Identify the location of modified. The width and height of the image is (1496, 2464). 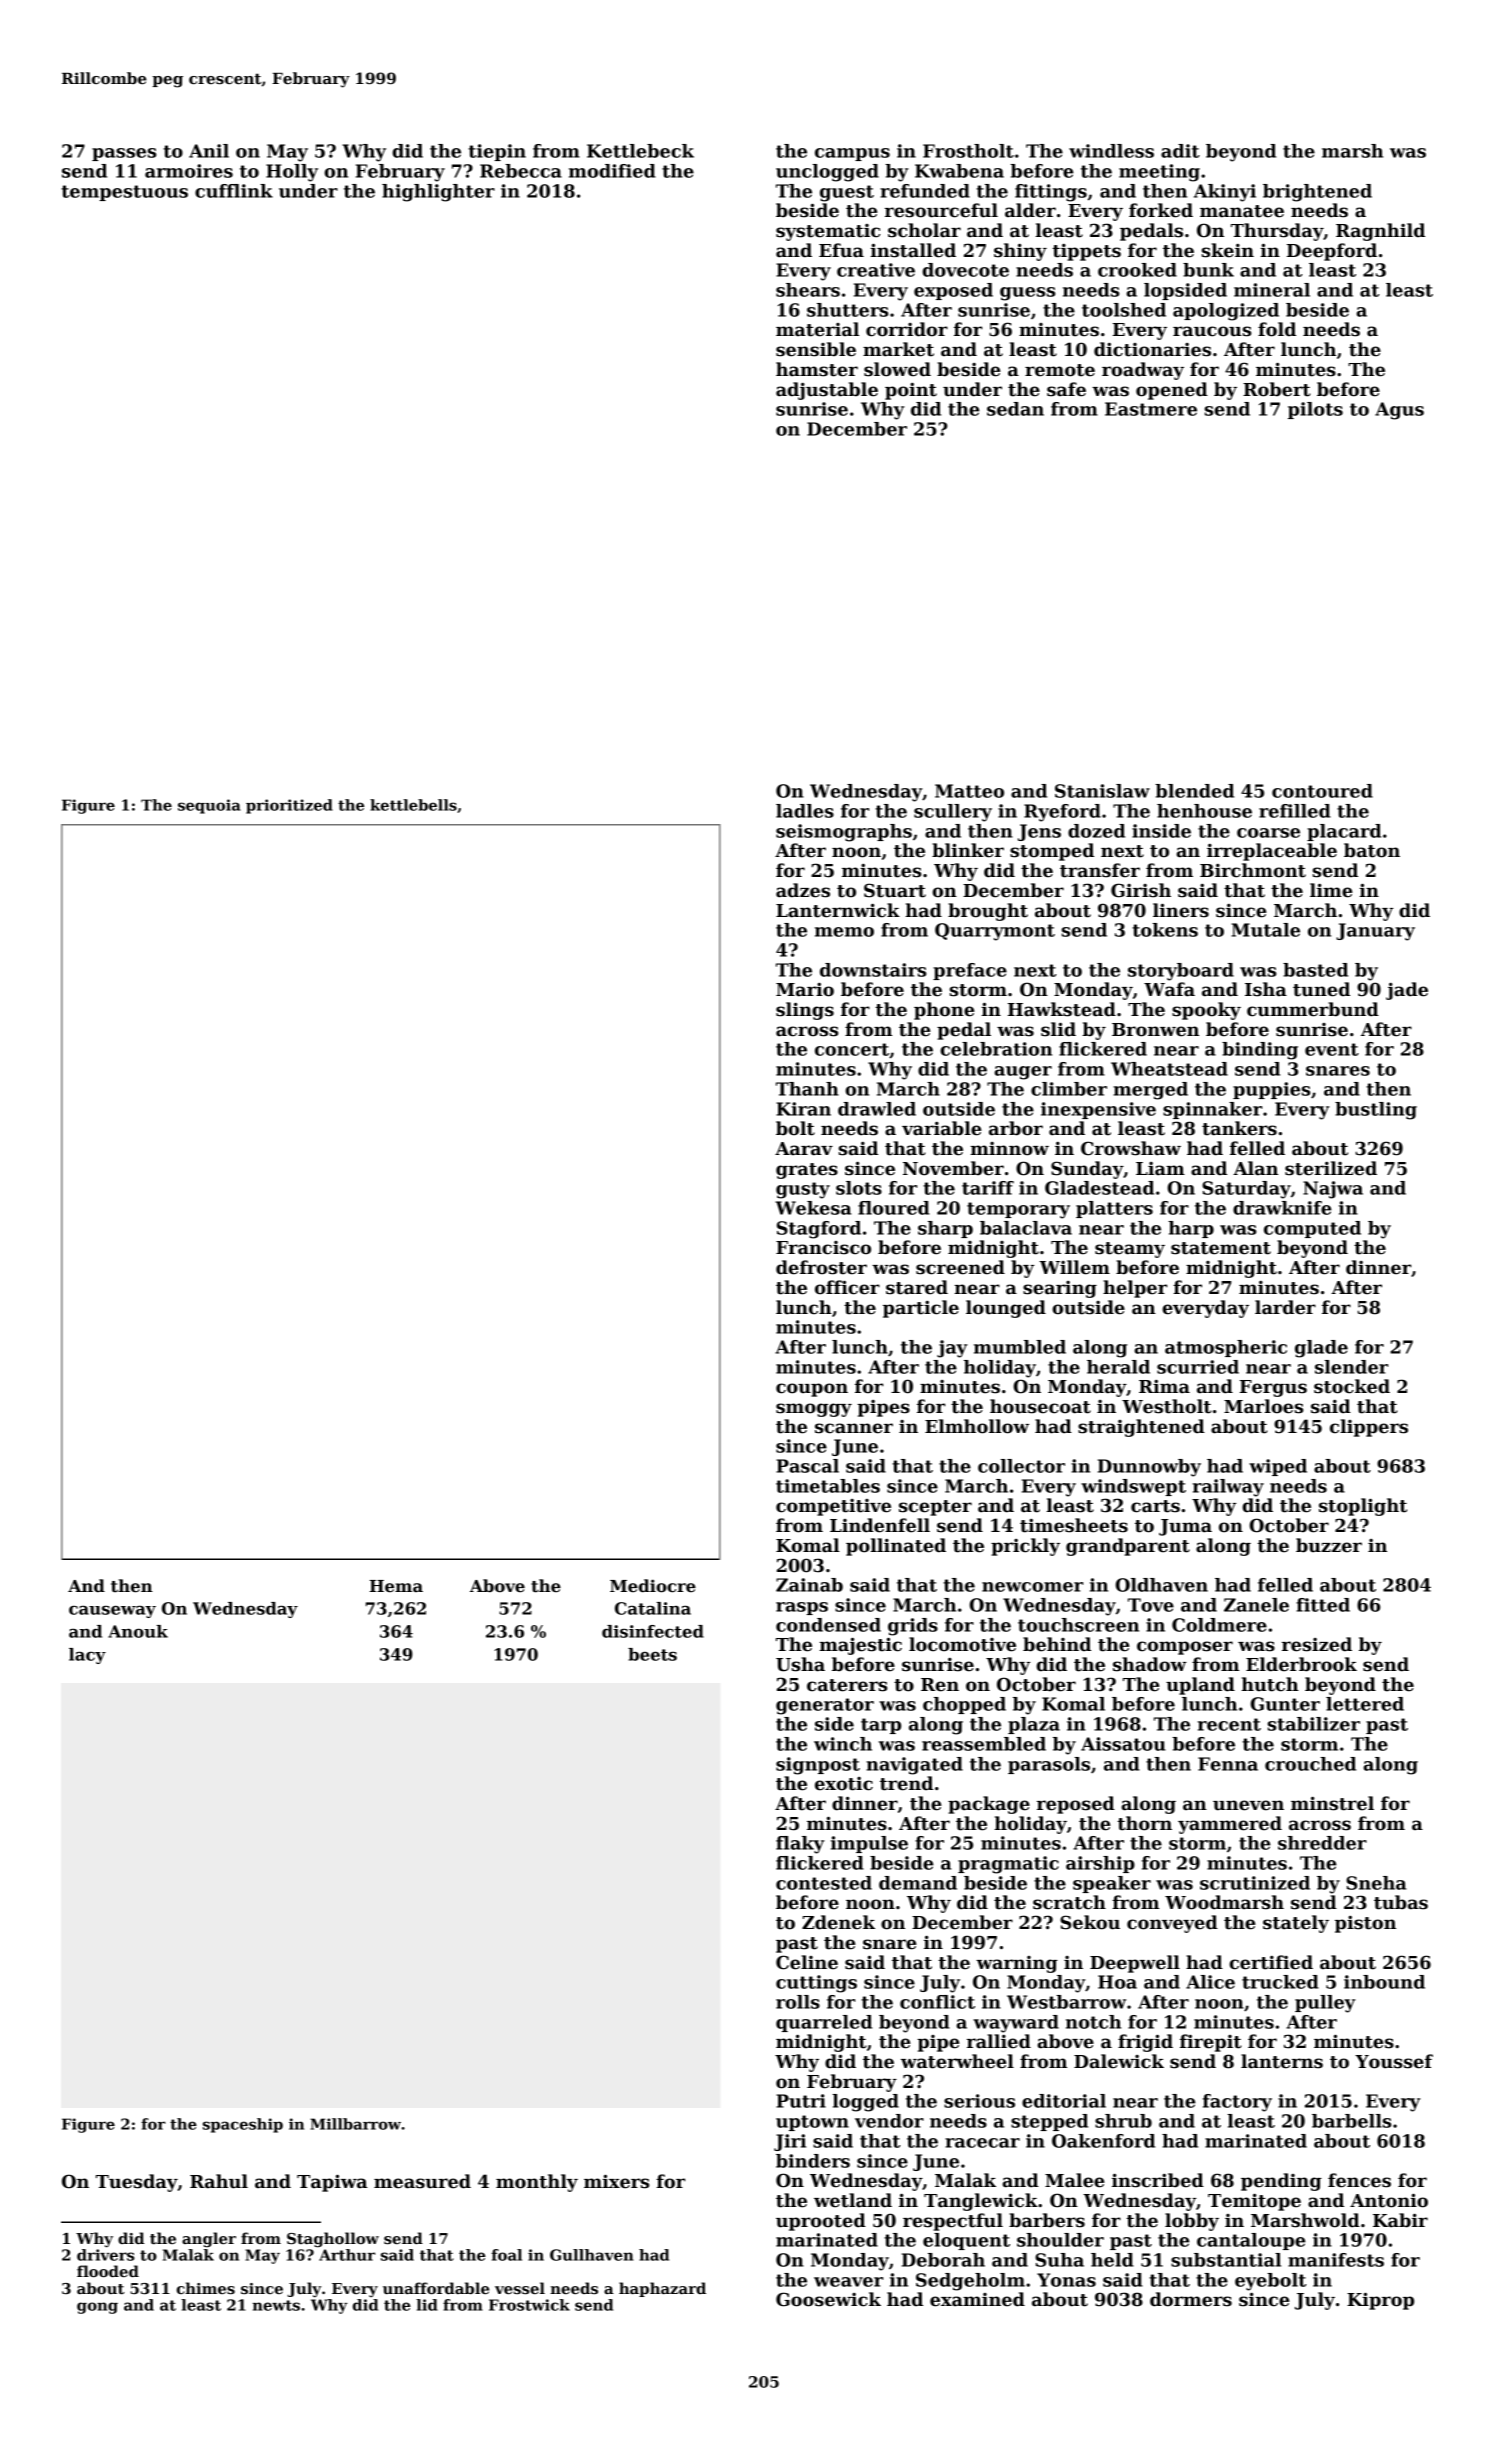
(612, 171).
